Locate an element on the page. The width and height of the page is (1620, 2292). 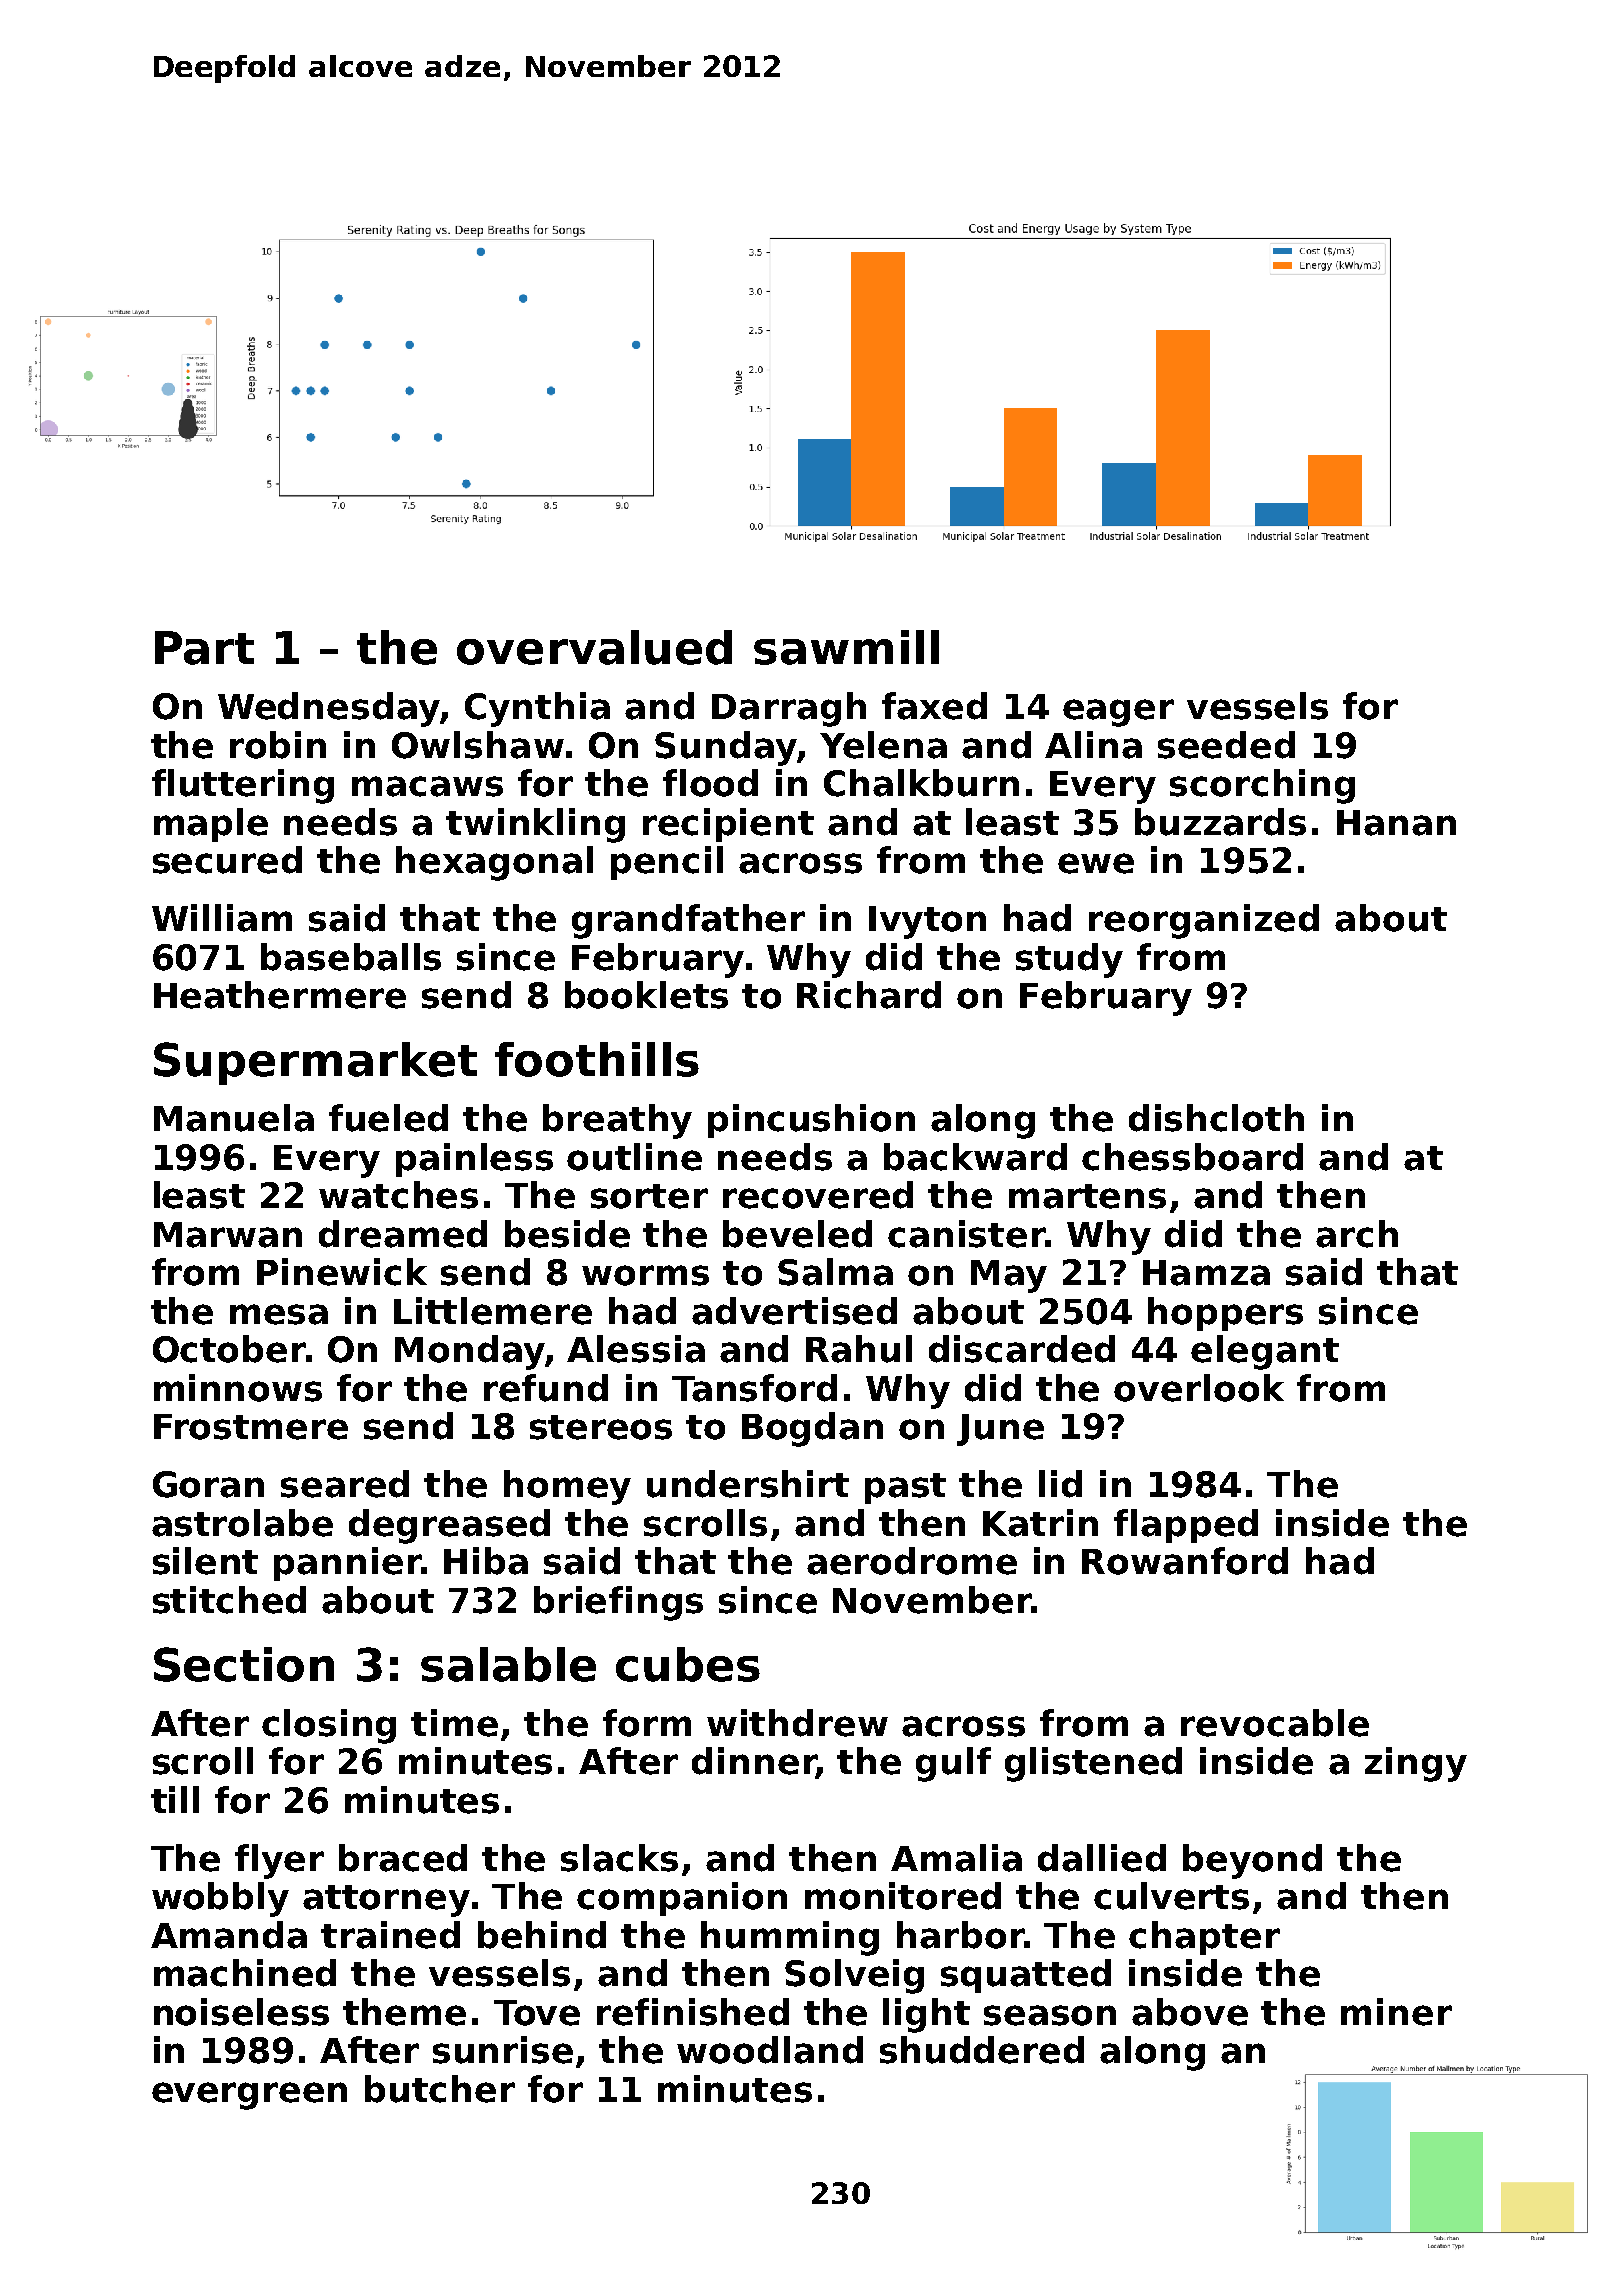
reorganized is located at coordinates (1204, 921).
